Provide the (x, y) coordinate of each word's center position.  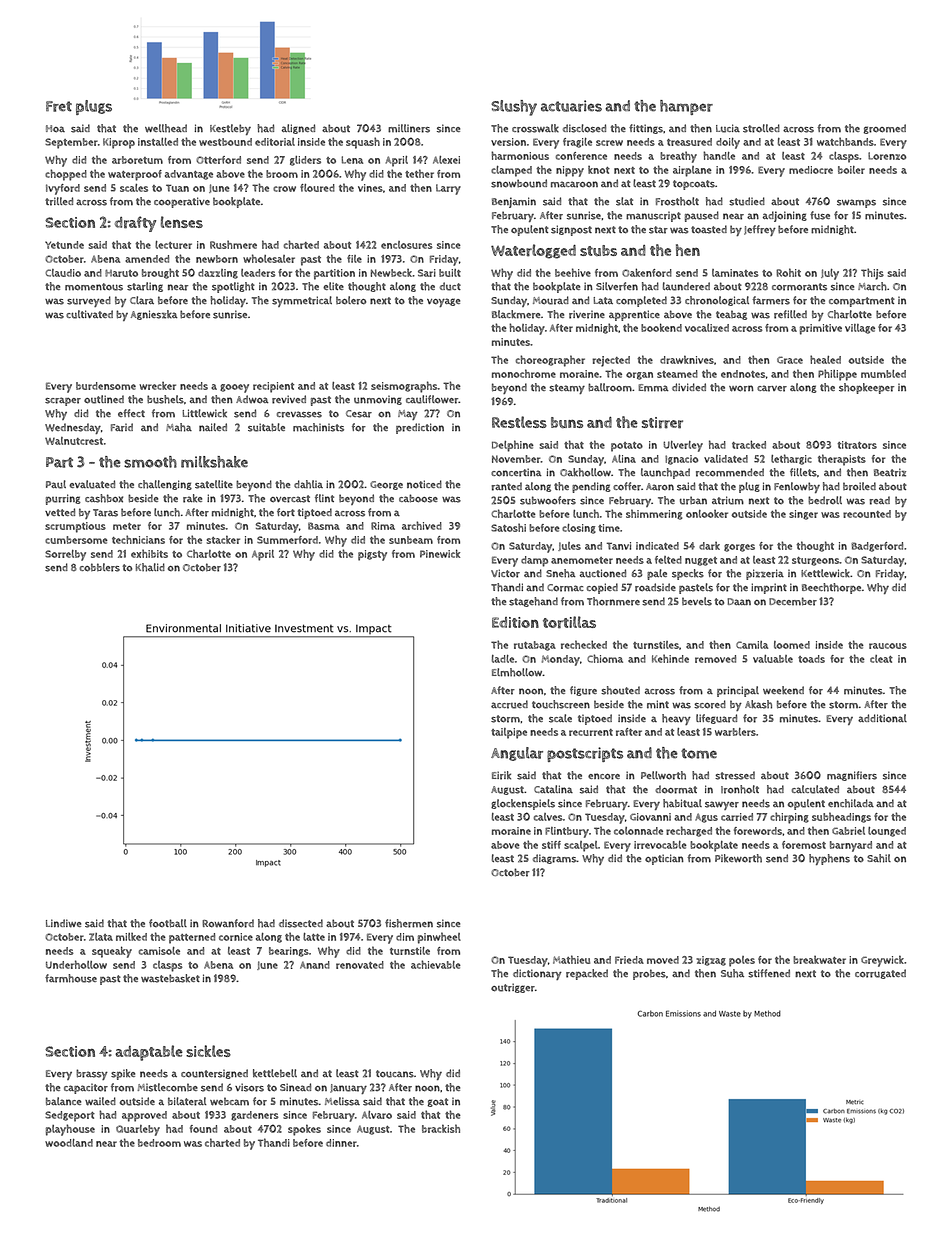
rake (192, 498)
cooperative (182, 202)
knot (599, 170)
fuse (820, 215)
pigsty (372, 555)
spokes (304, 1130)
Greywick (882, 961)
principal (738, 691)
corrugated (880, 974)
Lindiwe (63, 923)
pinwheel (439, 938)
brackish (441, 1128)
